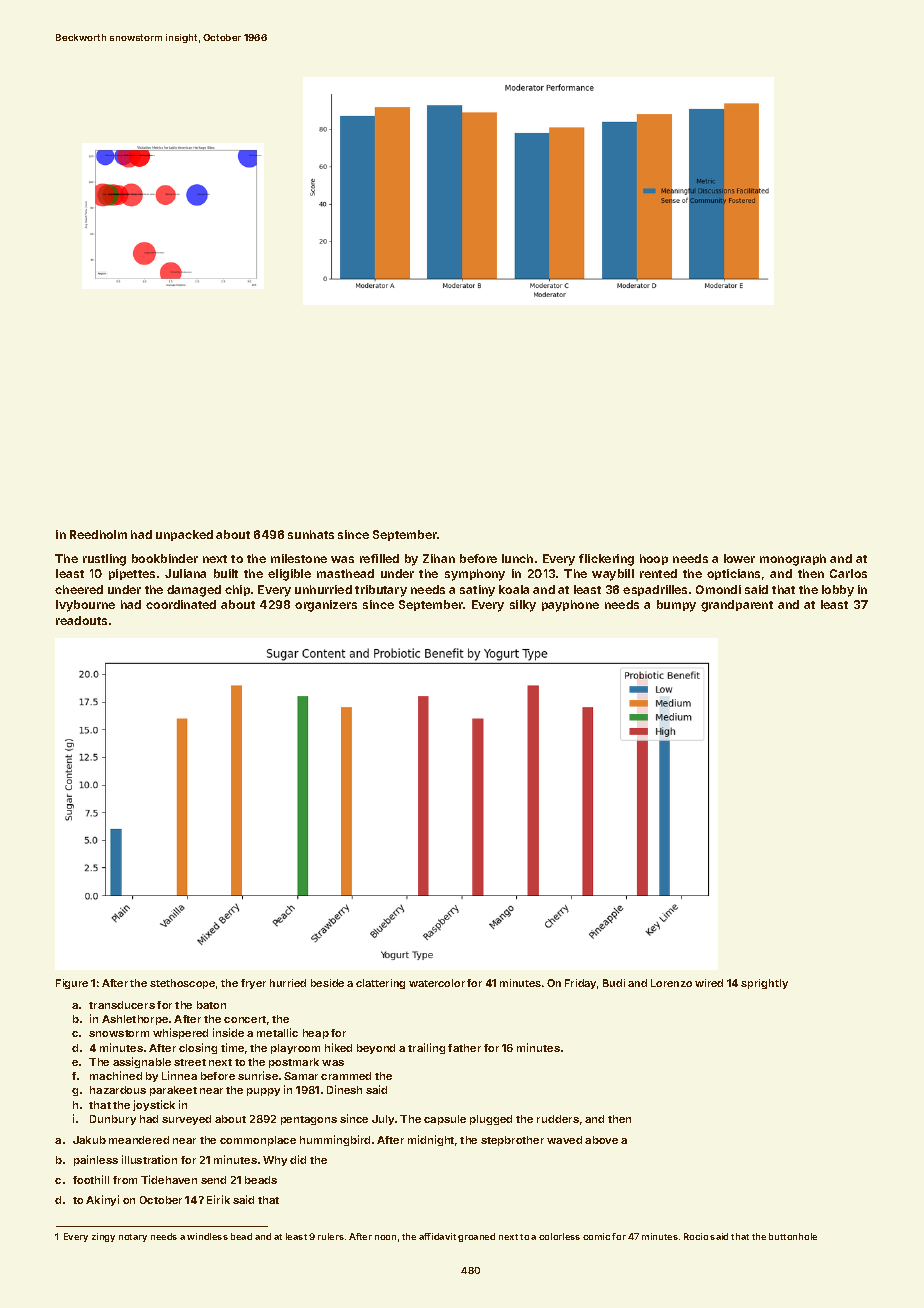 The height and width of the page is (1308, 924). What do you see at coordinates (476, 1237) in the page?
I see `groaned` at bounding box center [476, 1237].
